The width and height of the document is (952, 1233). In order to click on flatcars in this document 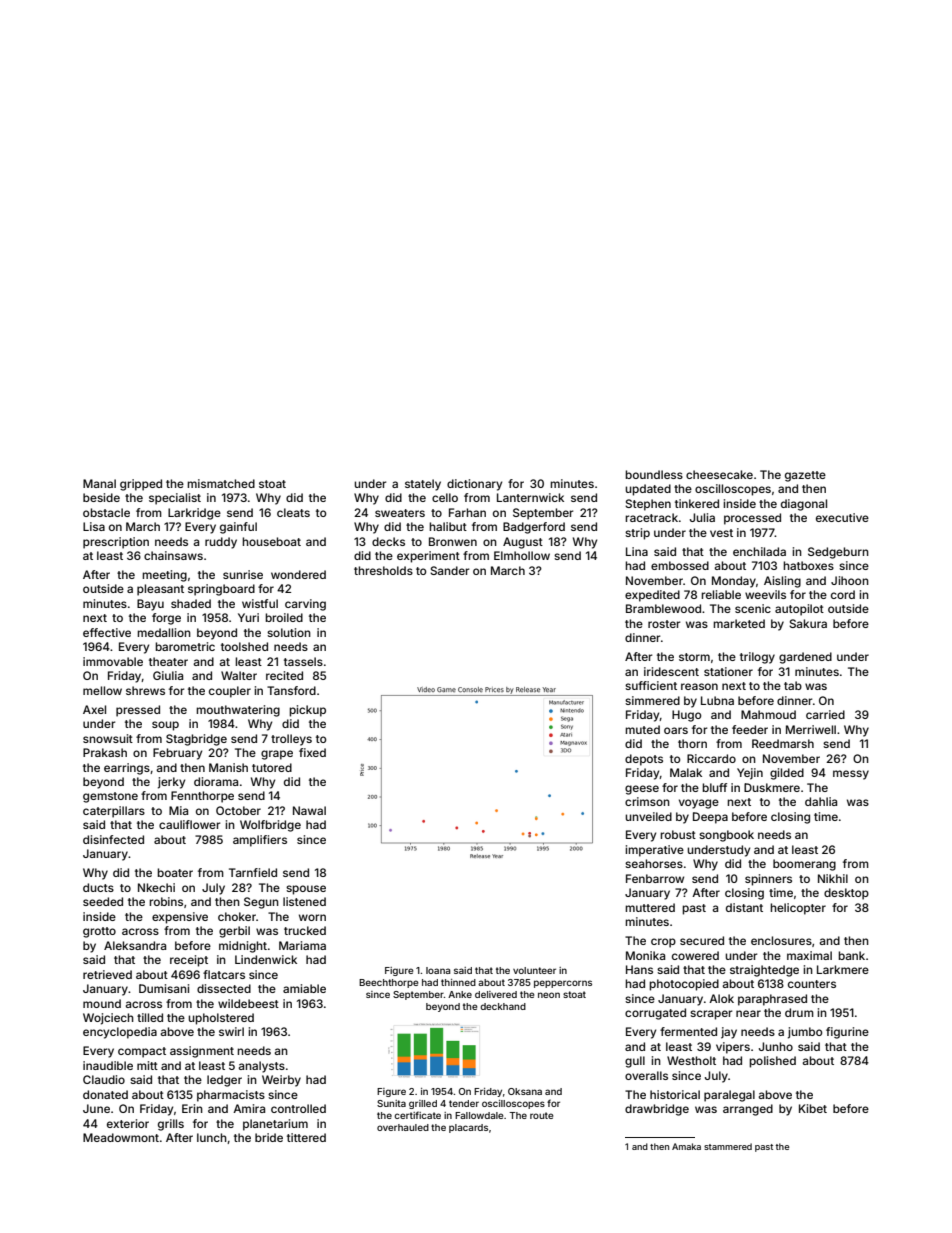, I will do `click(224, 974)`.
